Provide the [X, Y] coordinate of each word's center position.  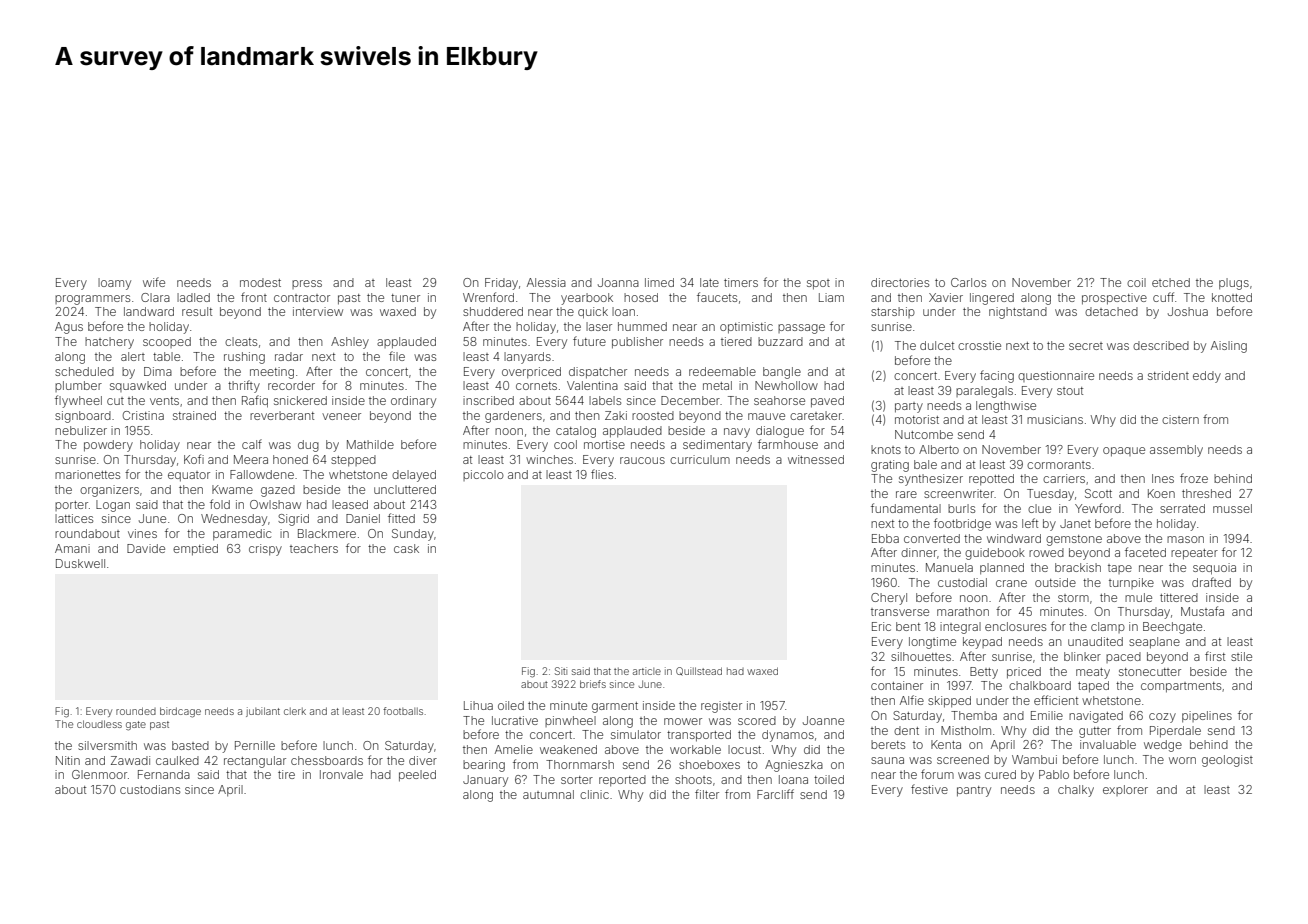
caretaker [816, 415]
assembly [1176, 451]
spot [818, 284]
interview [318, 311]
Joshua [1188, 311]
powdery [108, 446]
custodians [150, 789]
